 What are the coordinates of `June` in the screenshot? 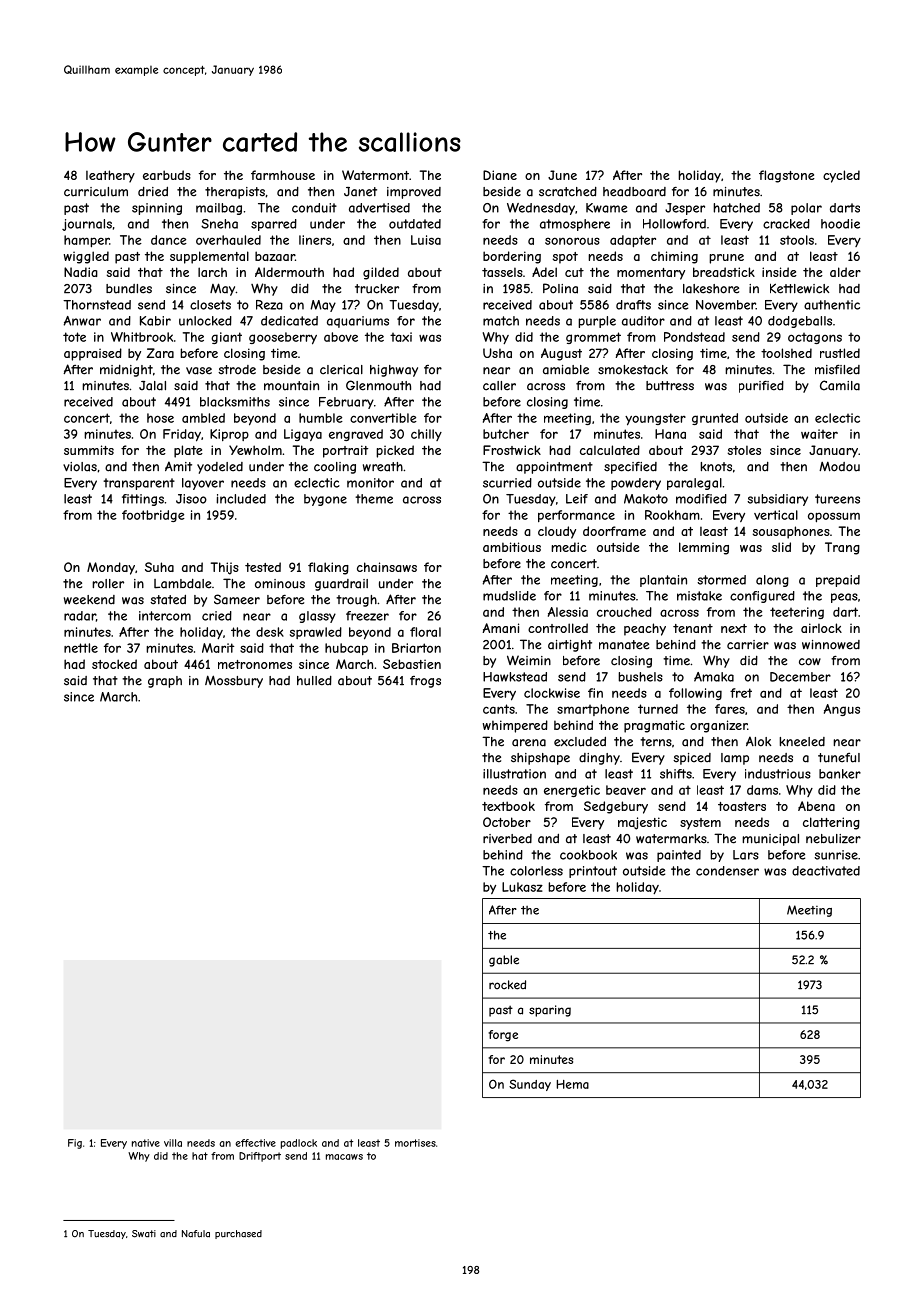 It's located at (562, 175).
